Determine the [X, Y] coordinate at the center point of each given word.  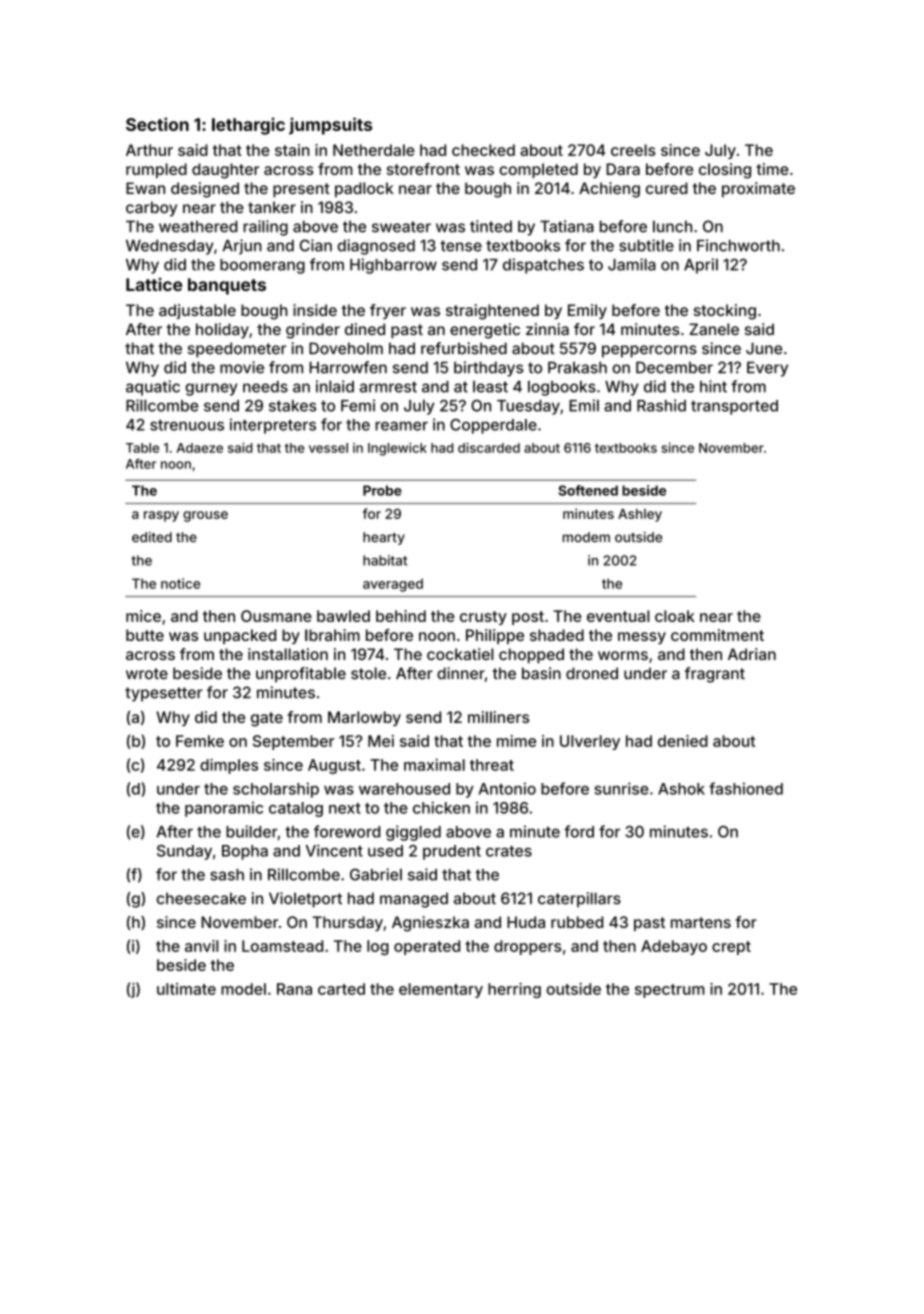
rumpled [156, 170]
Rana [294, 989]
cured [667, 188]
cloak [675, 616]
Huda [526, 922]
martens [701, 922]
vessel [328, 448]
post [528, 618]
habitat [385, 560]
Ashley [640, 515]
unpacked [240, 636]
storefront [423, 169]
